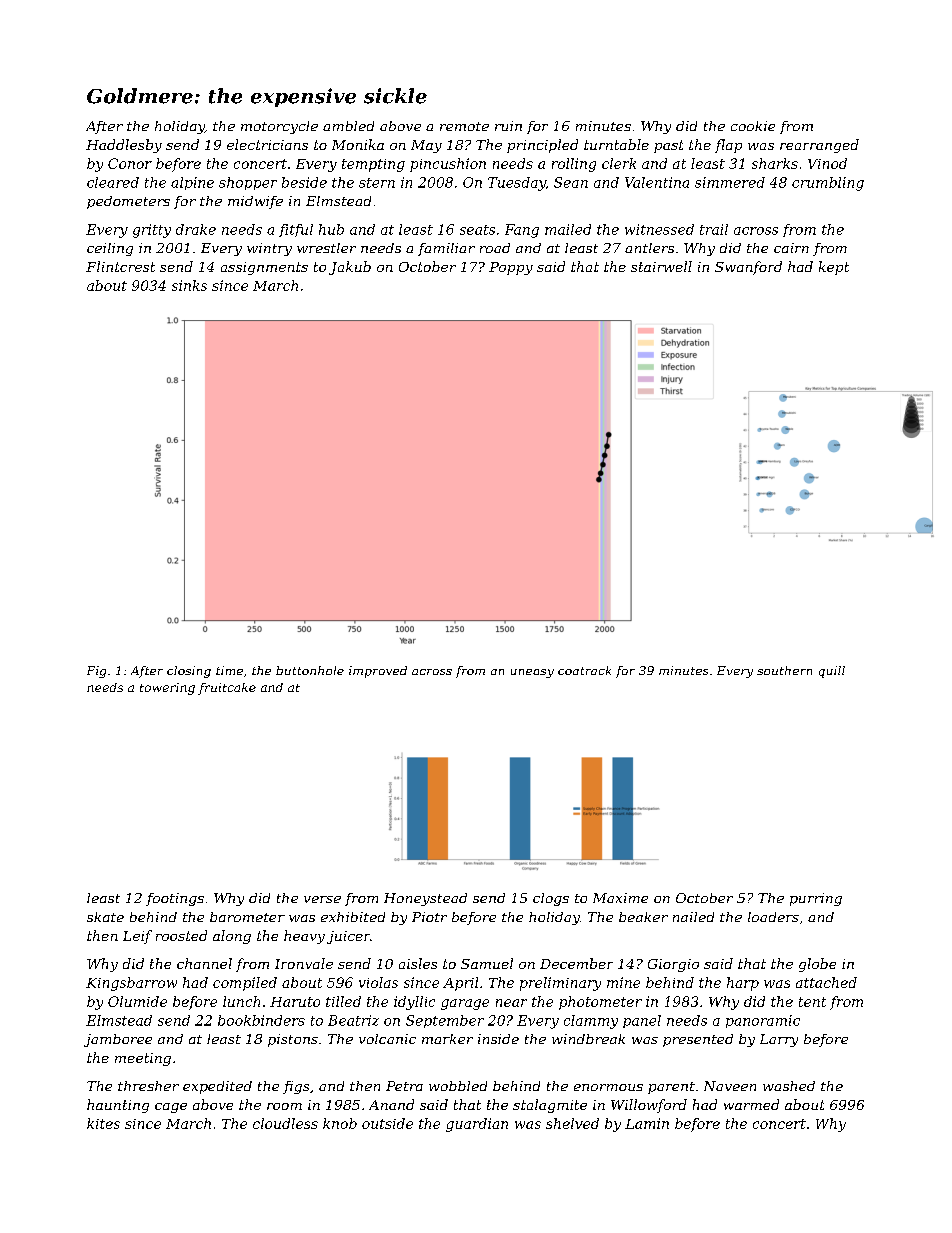 This document has width=952, height=1233. What do you see at coordinates (508, 126) in the document?
I see `ruin` at bounding box center [508, 126].
